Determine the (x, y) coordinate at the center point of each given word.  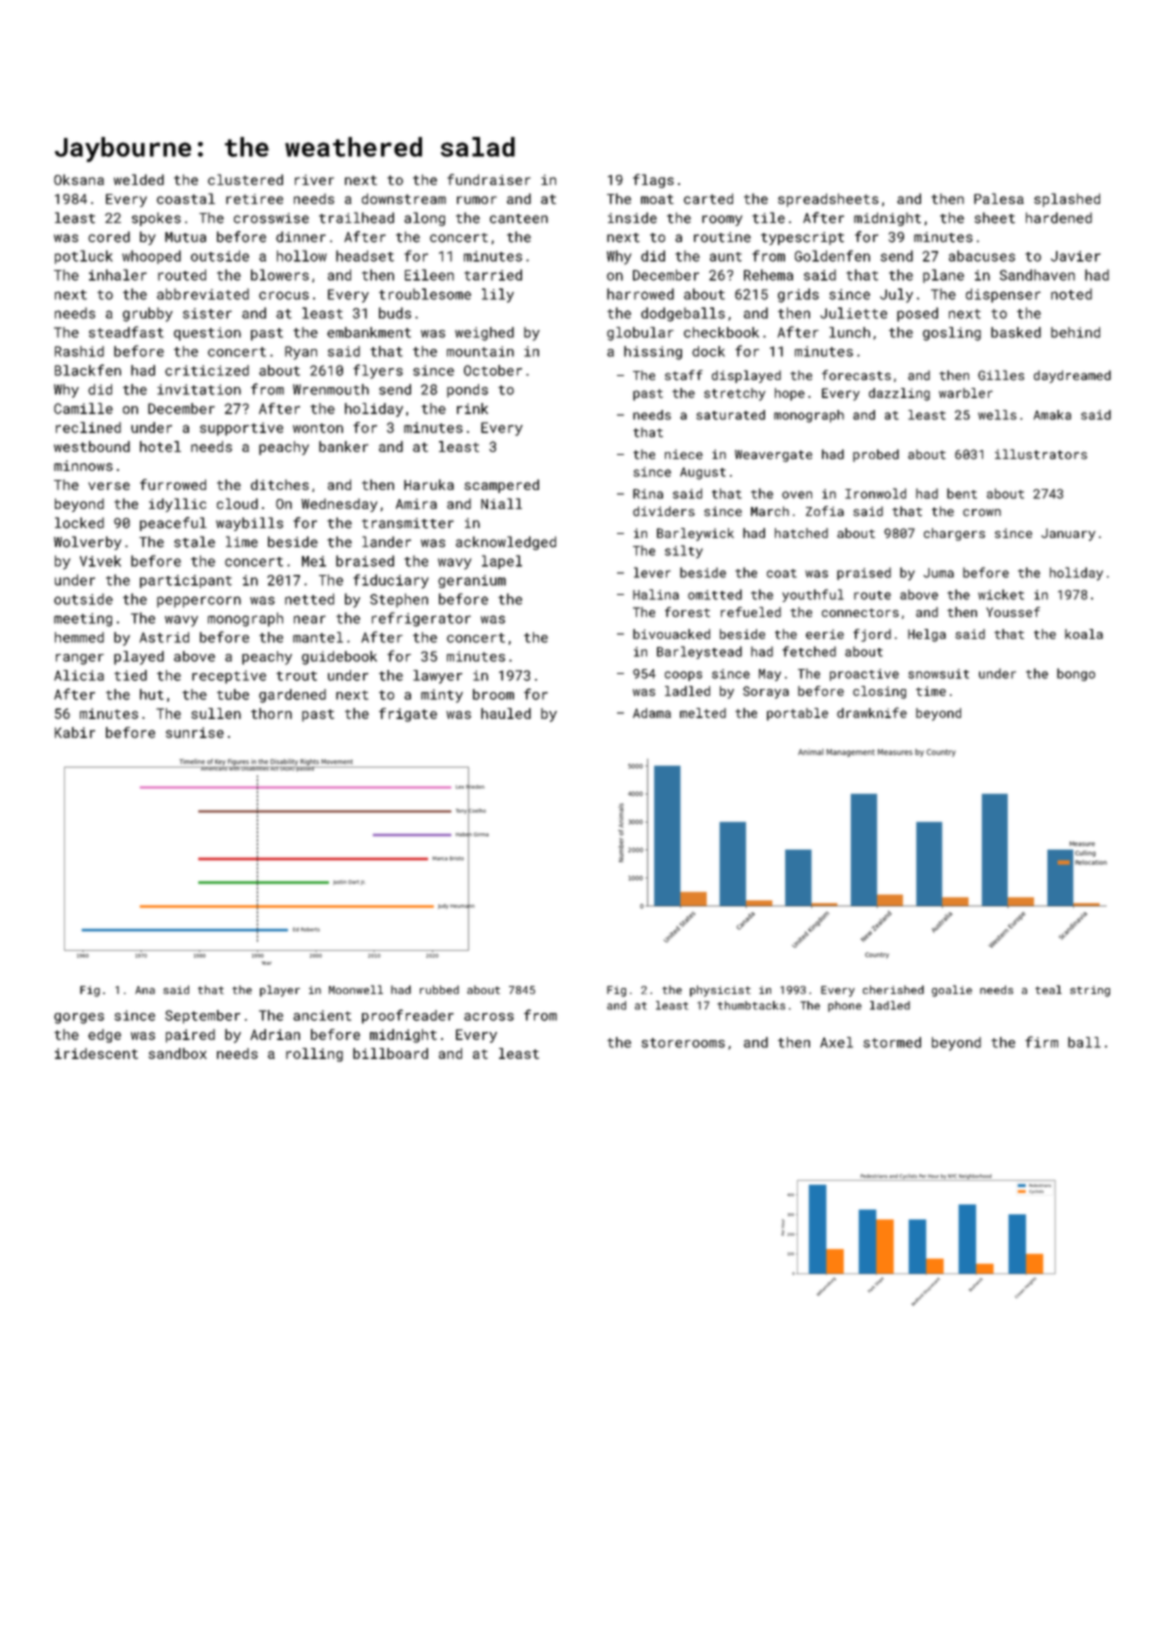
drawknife (872, 712)
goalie (952, 991)
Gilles (1001, 375)
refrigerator (421, 619)
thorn (271, 713)
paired (190, 1036)
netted (309, 599)
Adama (652, 713)
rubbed (439, 989)
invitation (199, 389)
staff (684, 375)
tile (768, 218)
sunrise (195, 732)
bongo (1076, 674)
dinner (301, 237)
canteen (519, 219)
